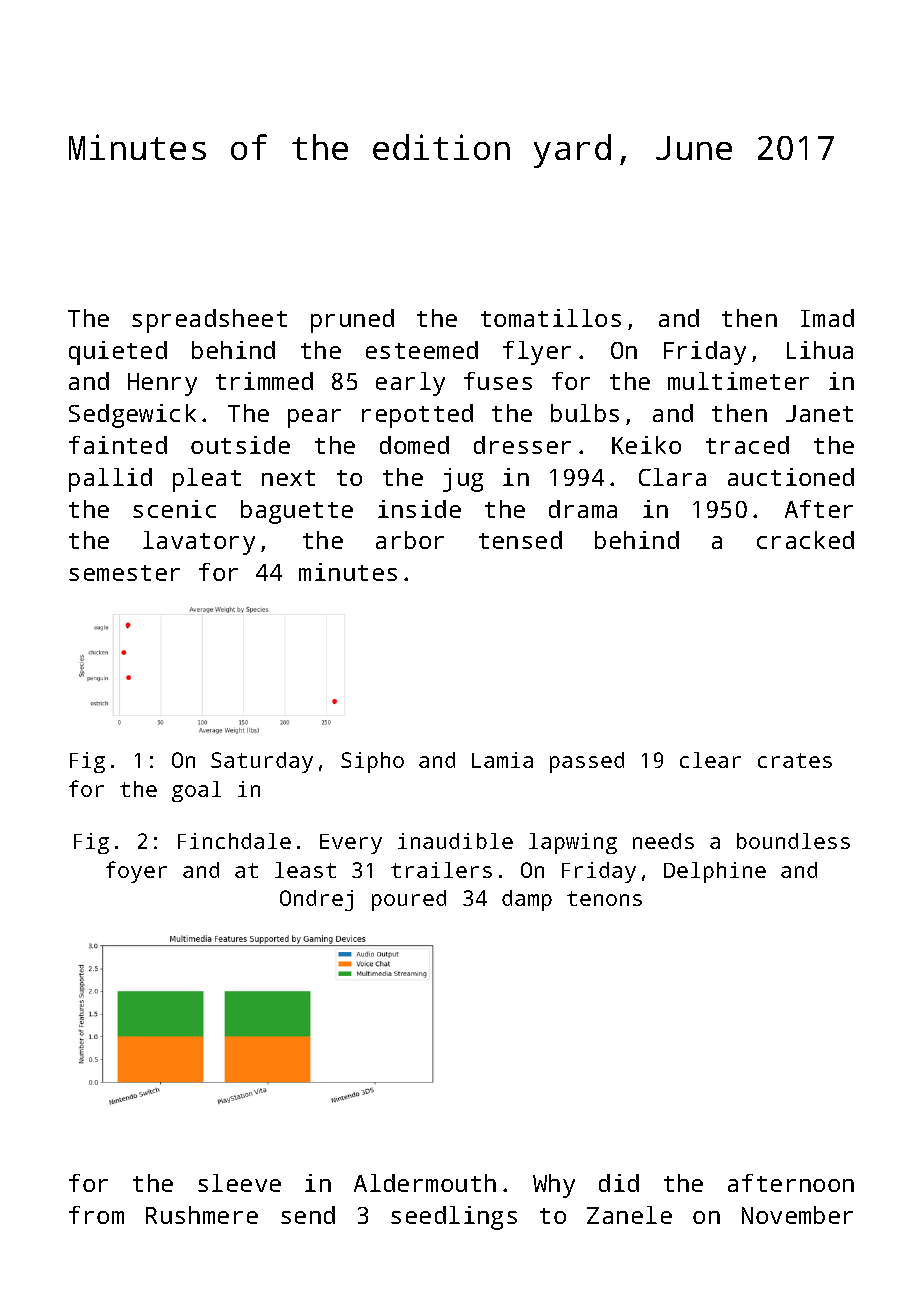 Image resolution: width=924 pixels, height=1314 pixels. I want to click on needs, so click(663, 841).
